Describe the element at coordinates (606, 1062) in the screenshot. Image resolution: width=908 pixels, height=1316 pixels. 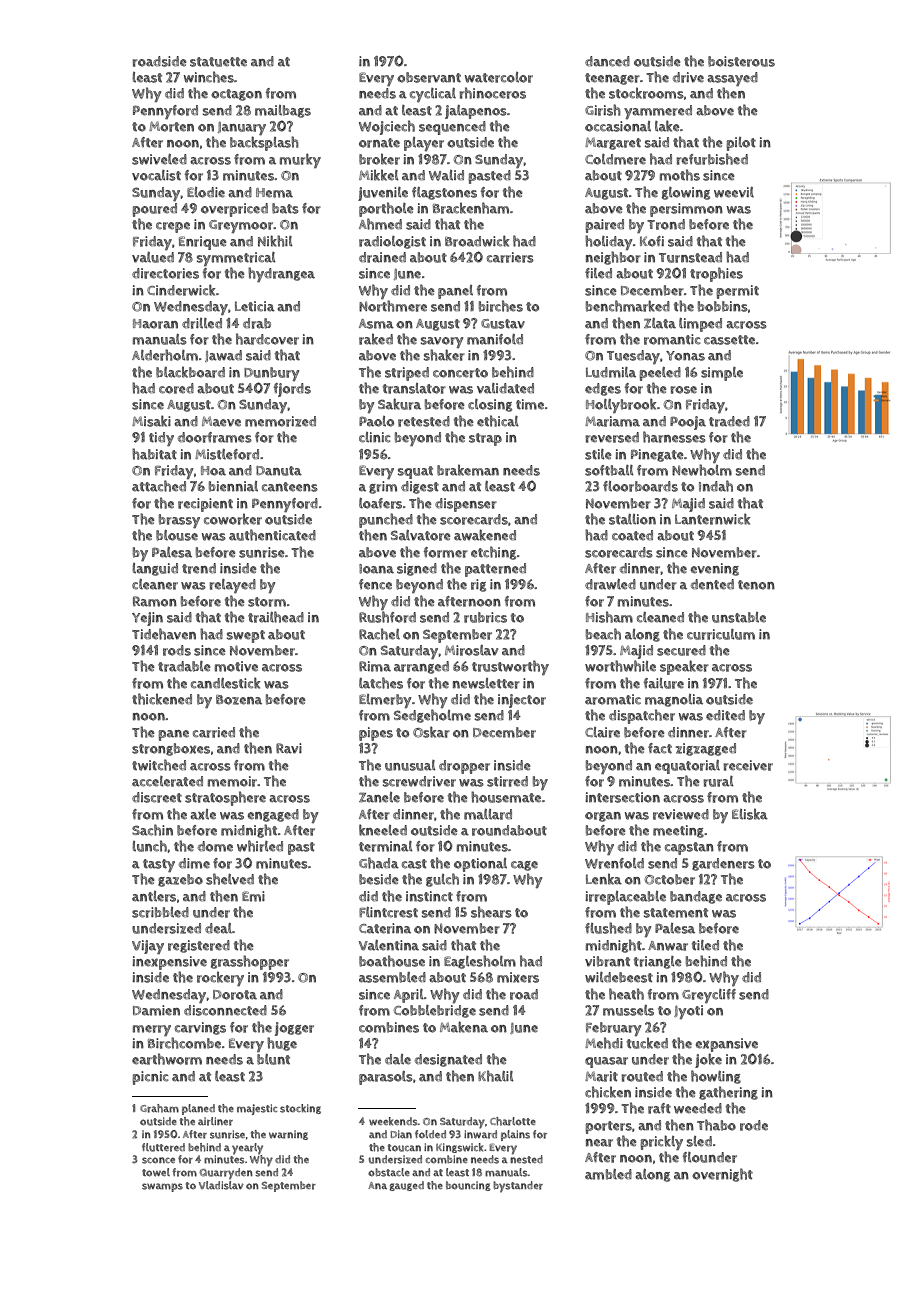
I see `quasar` at that location.
